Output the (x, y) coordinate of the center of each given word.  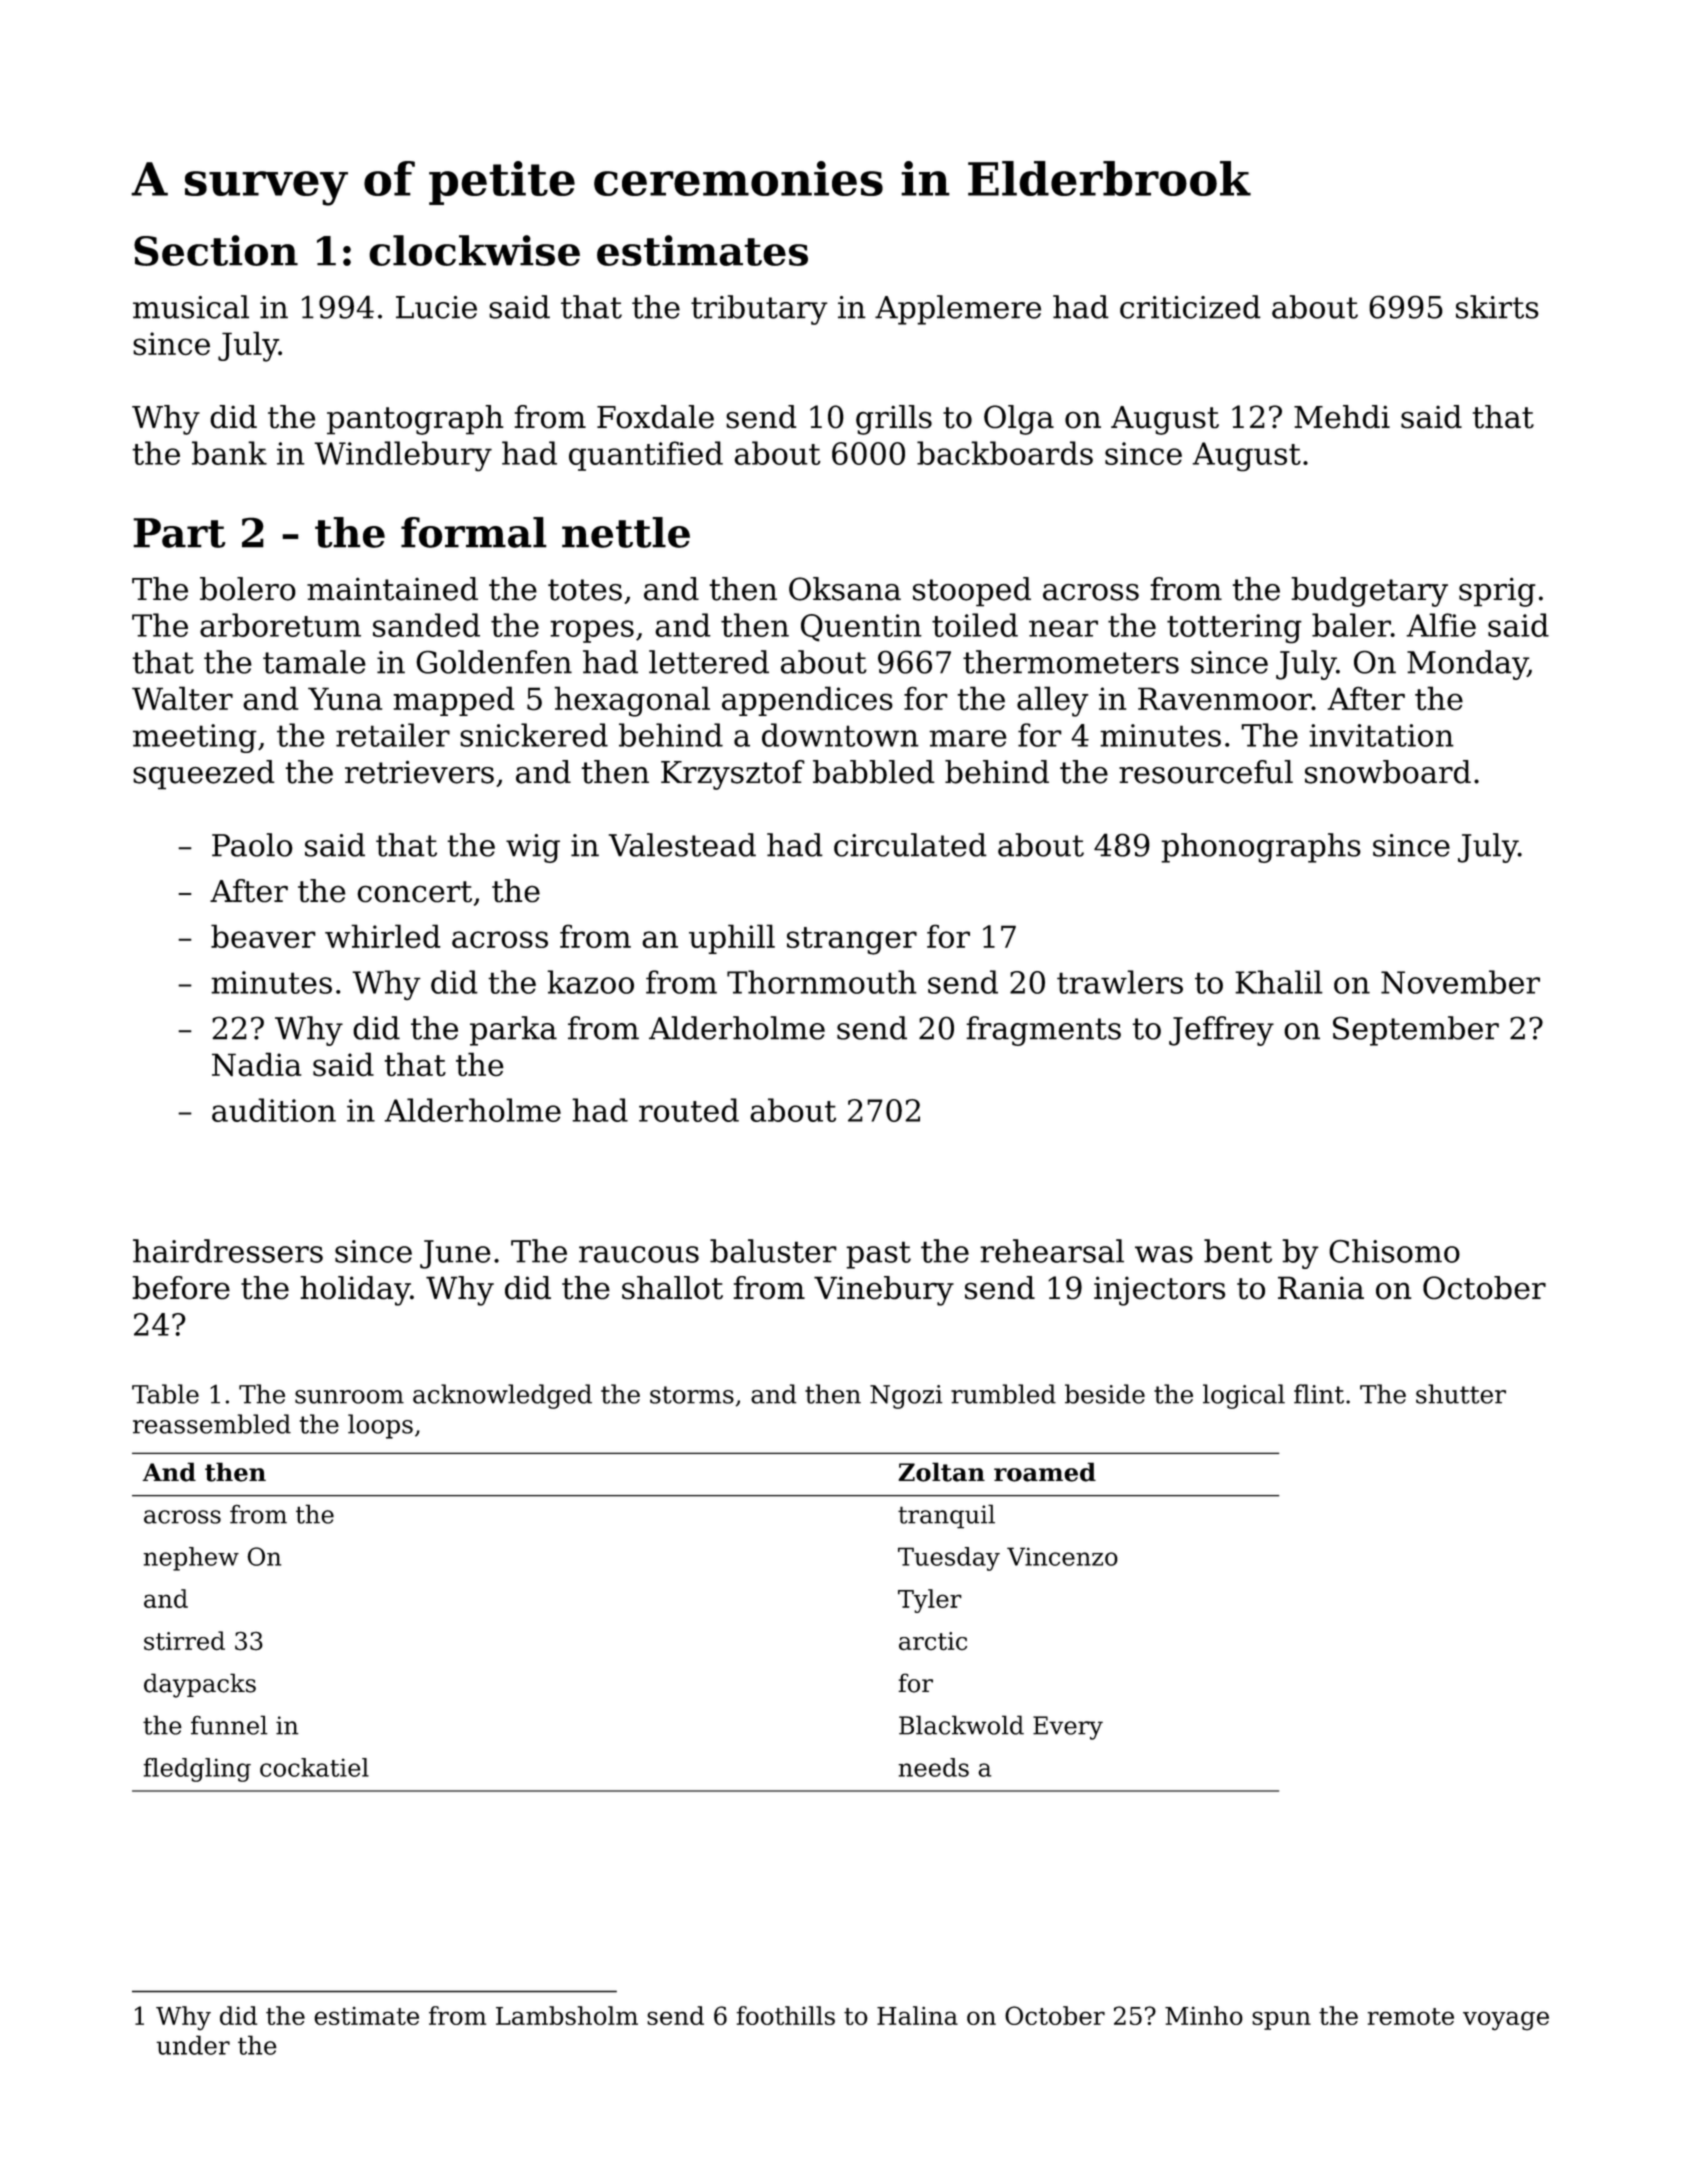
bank (229, 453)
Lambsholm (567, 2015)
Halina (917, 2015)
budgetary (1369, 592)
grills (894, 420)
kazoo (590, 982)
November (1460, 982)
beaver (263, 936)
